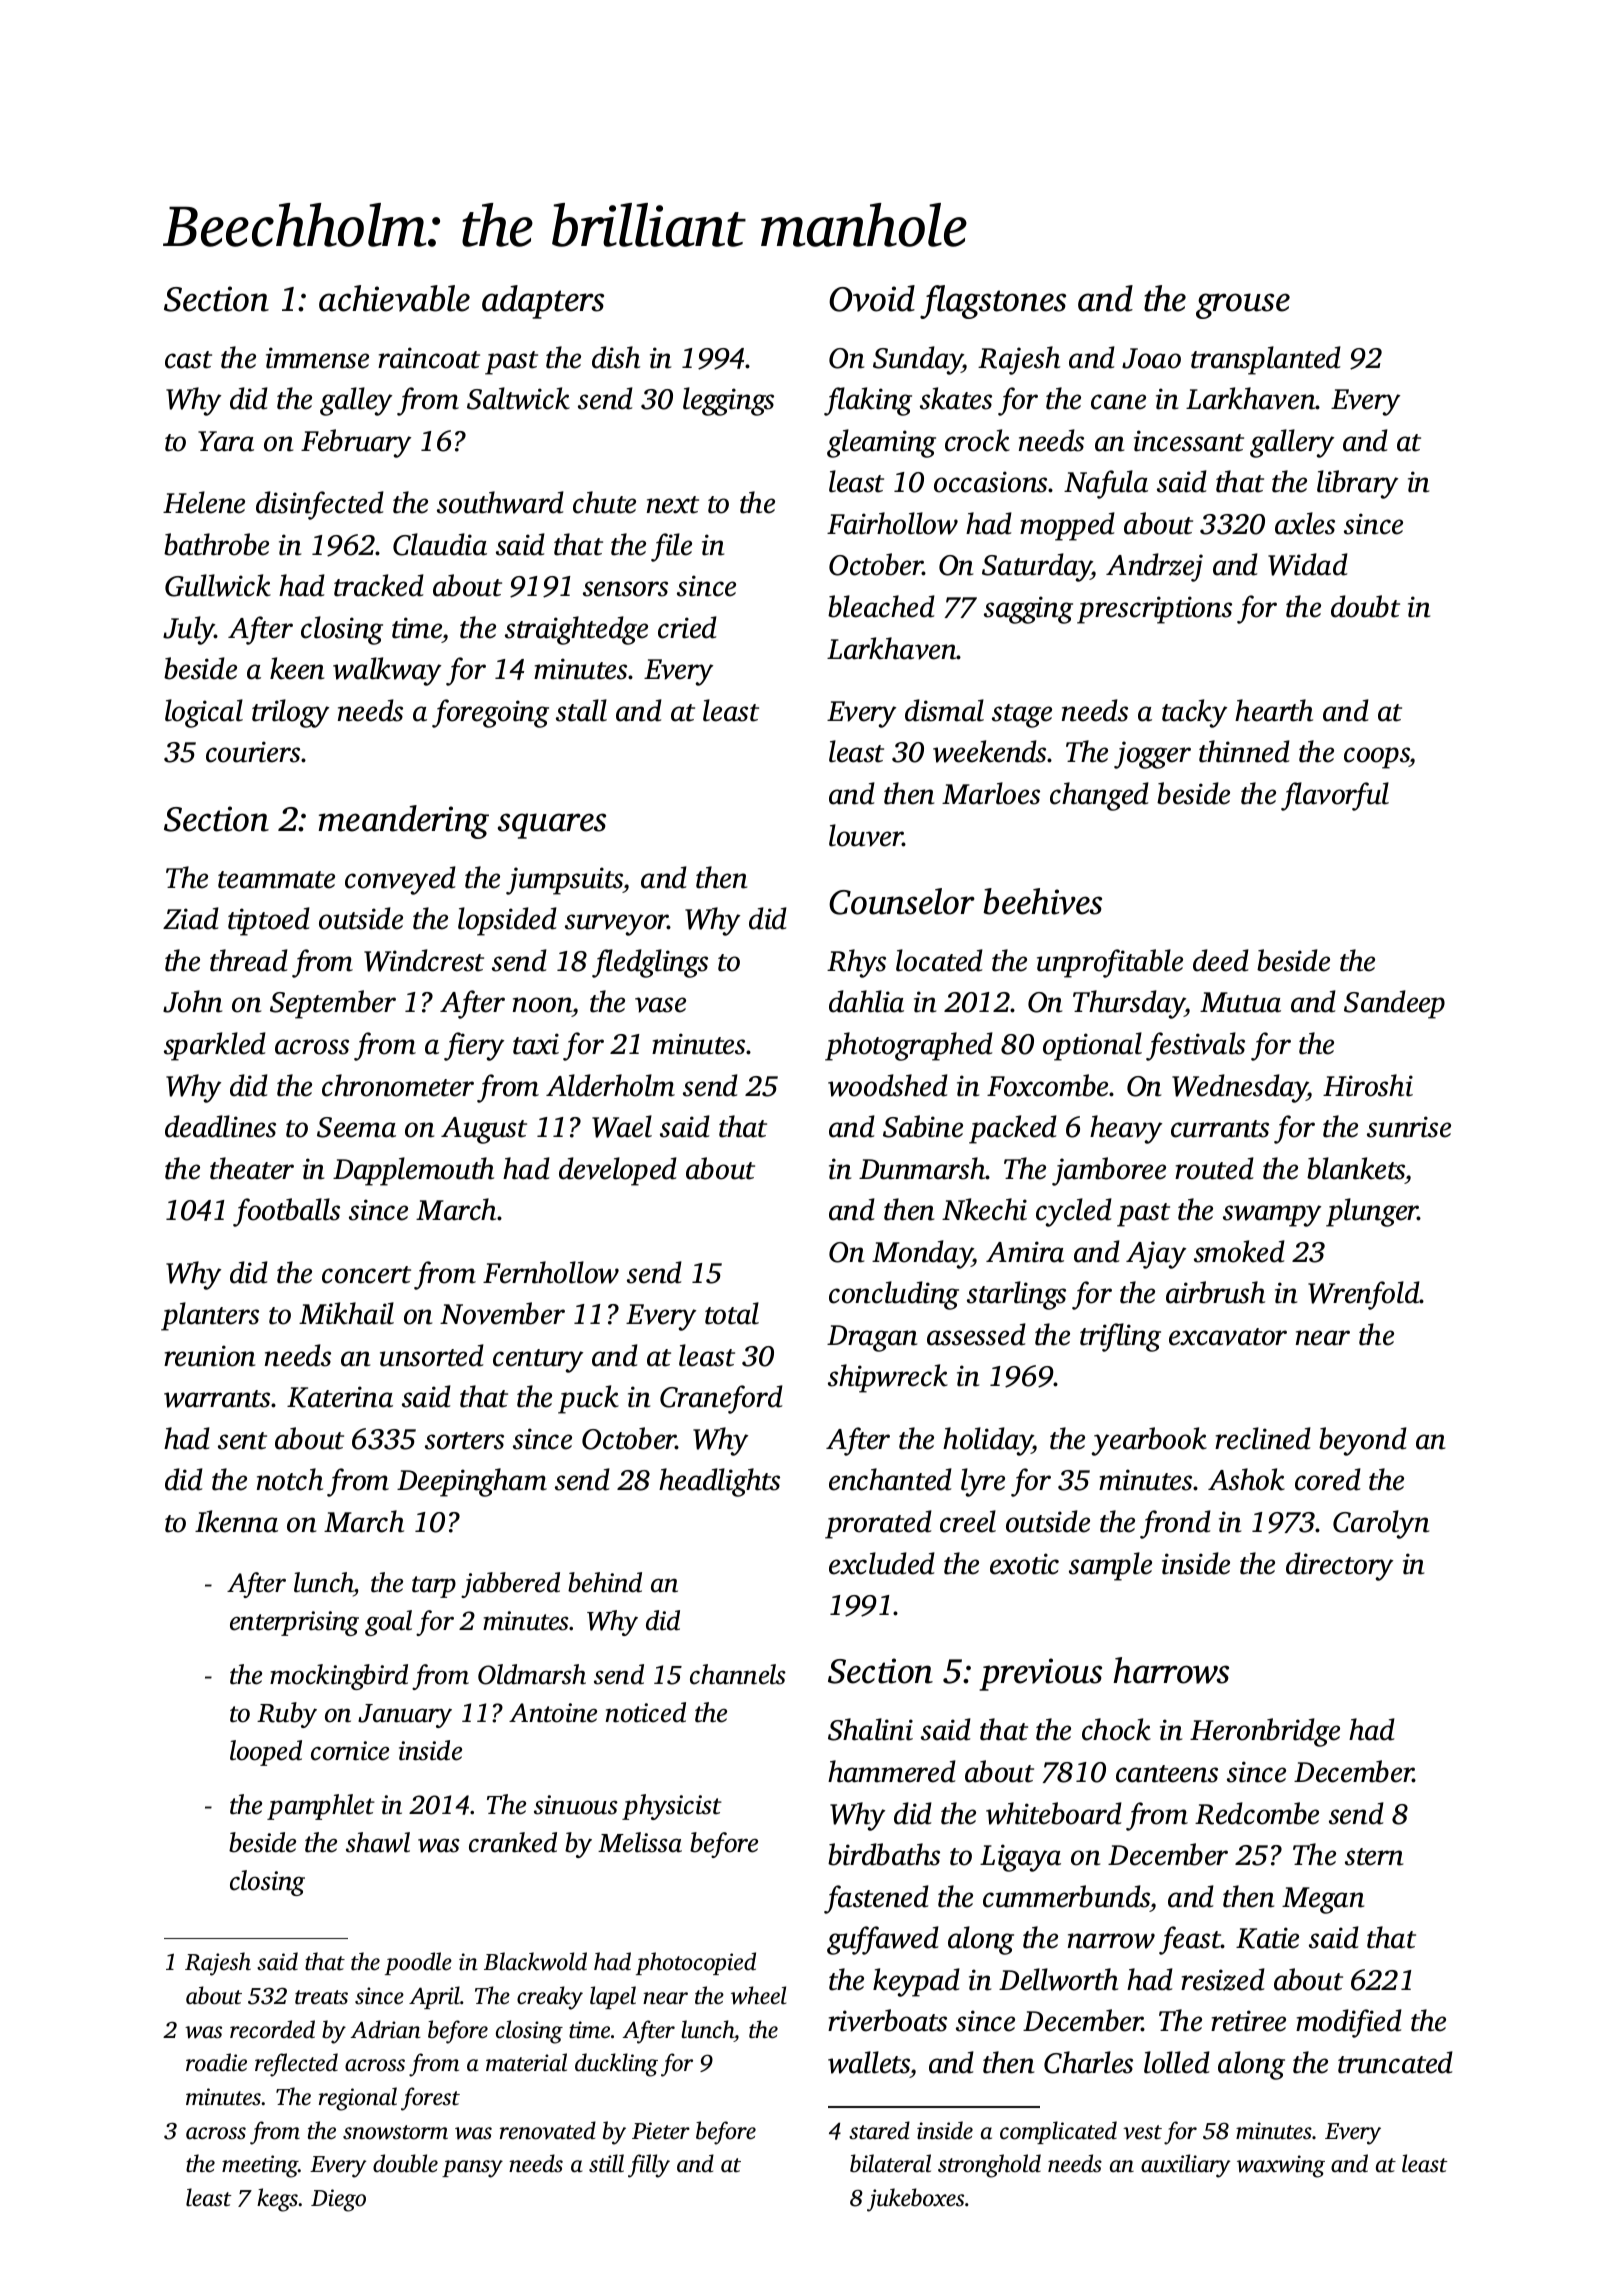  What do you see at coordinates (993, 302) in the screenshot?
I see `flagstones` at bounding box center [993, 302].
